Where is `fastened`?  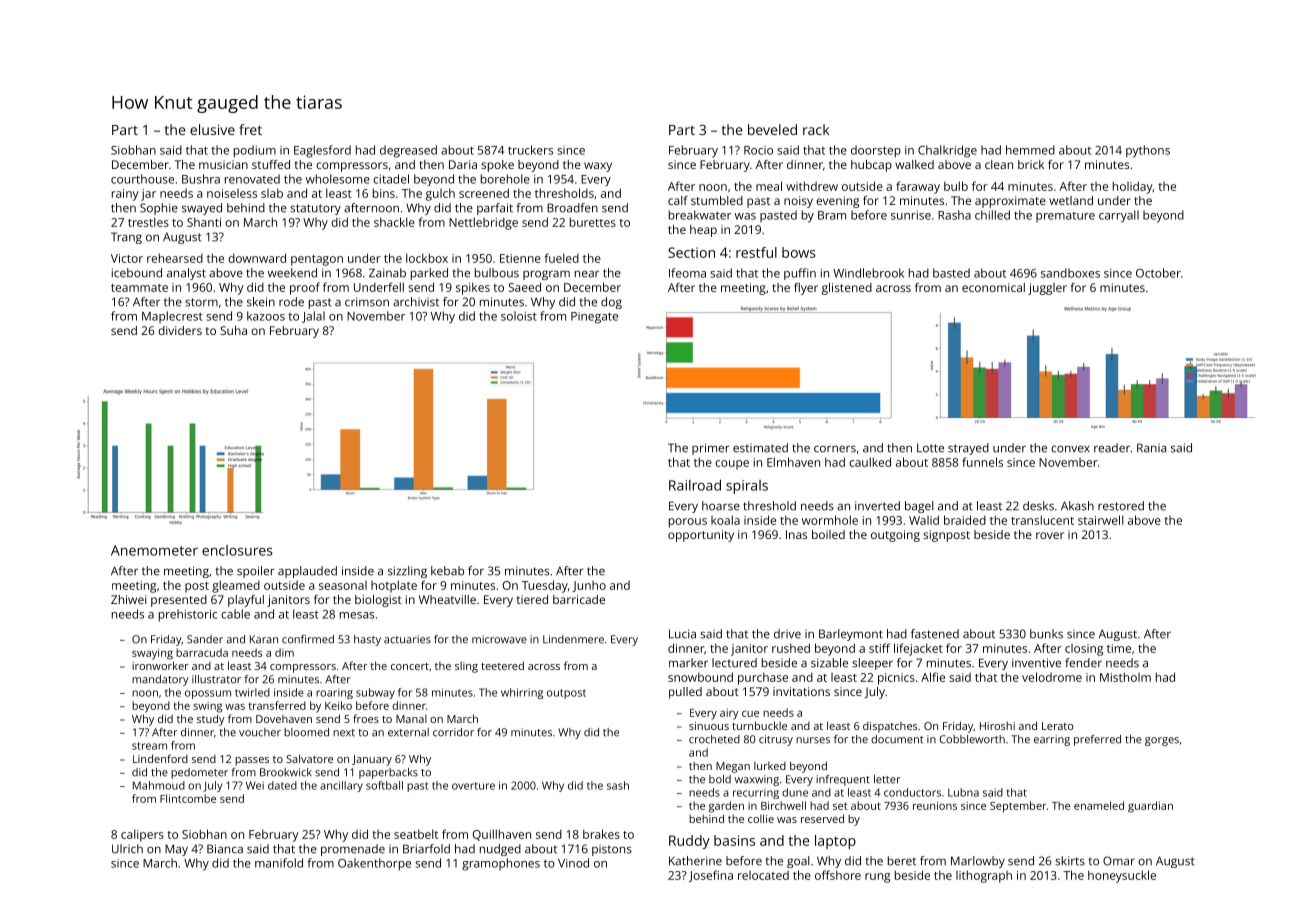
fastened is located at coordinates (935, 634).
